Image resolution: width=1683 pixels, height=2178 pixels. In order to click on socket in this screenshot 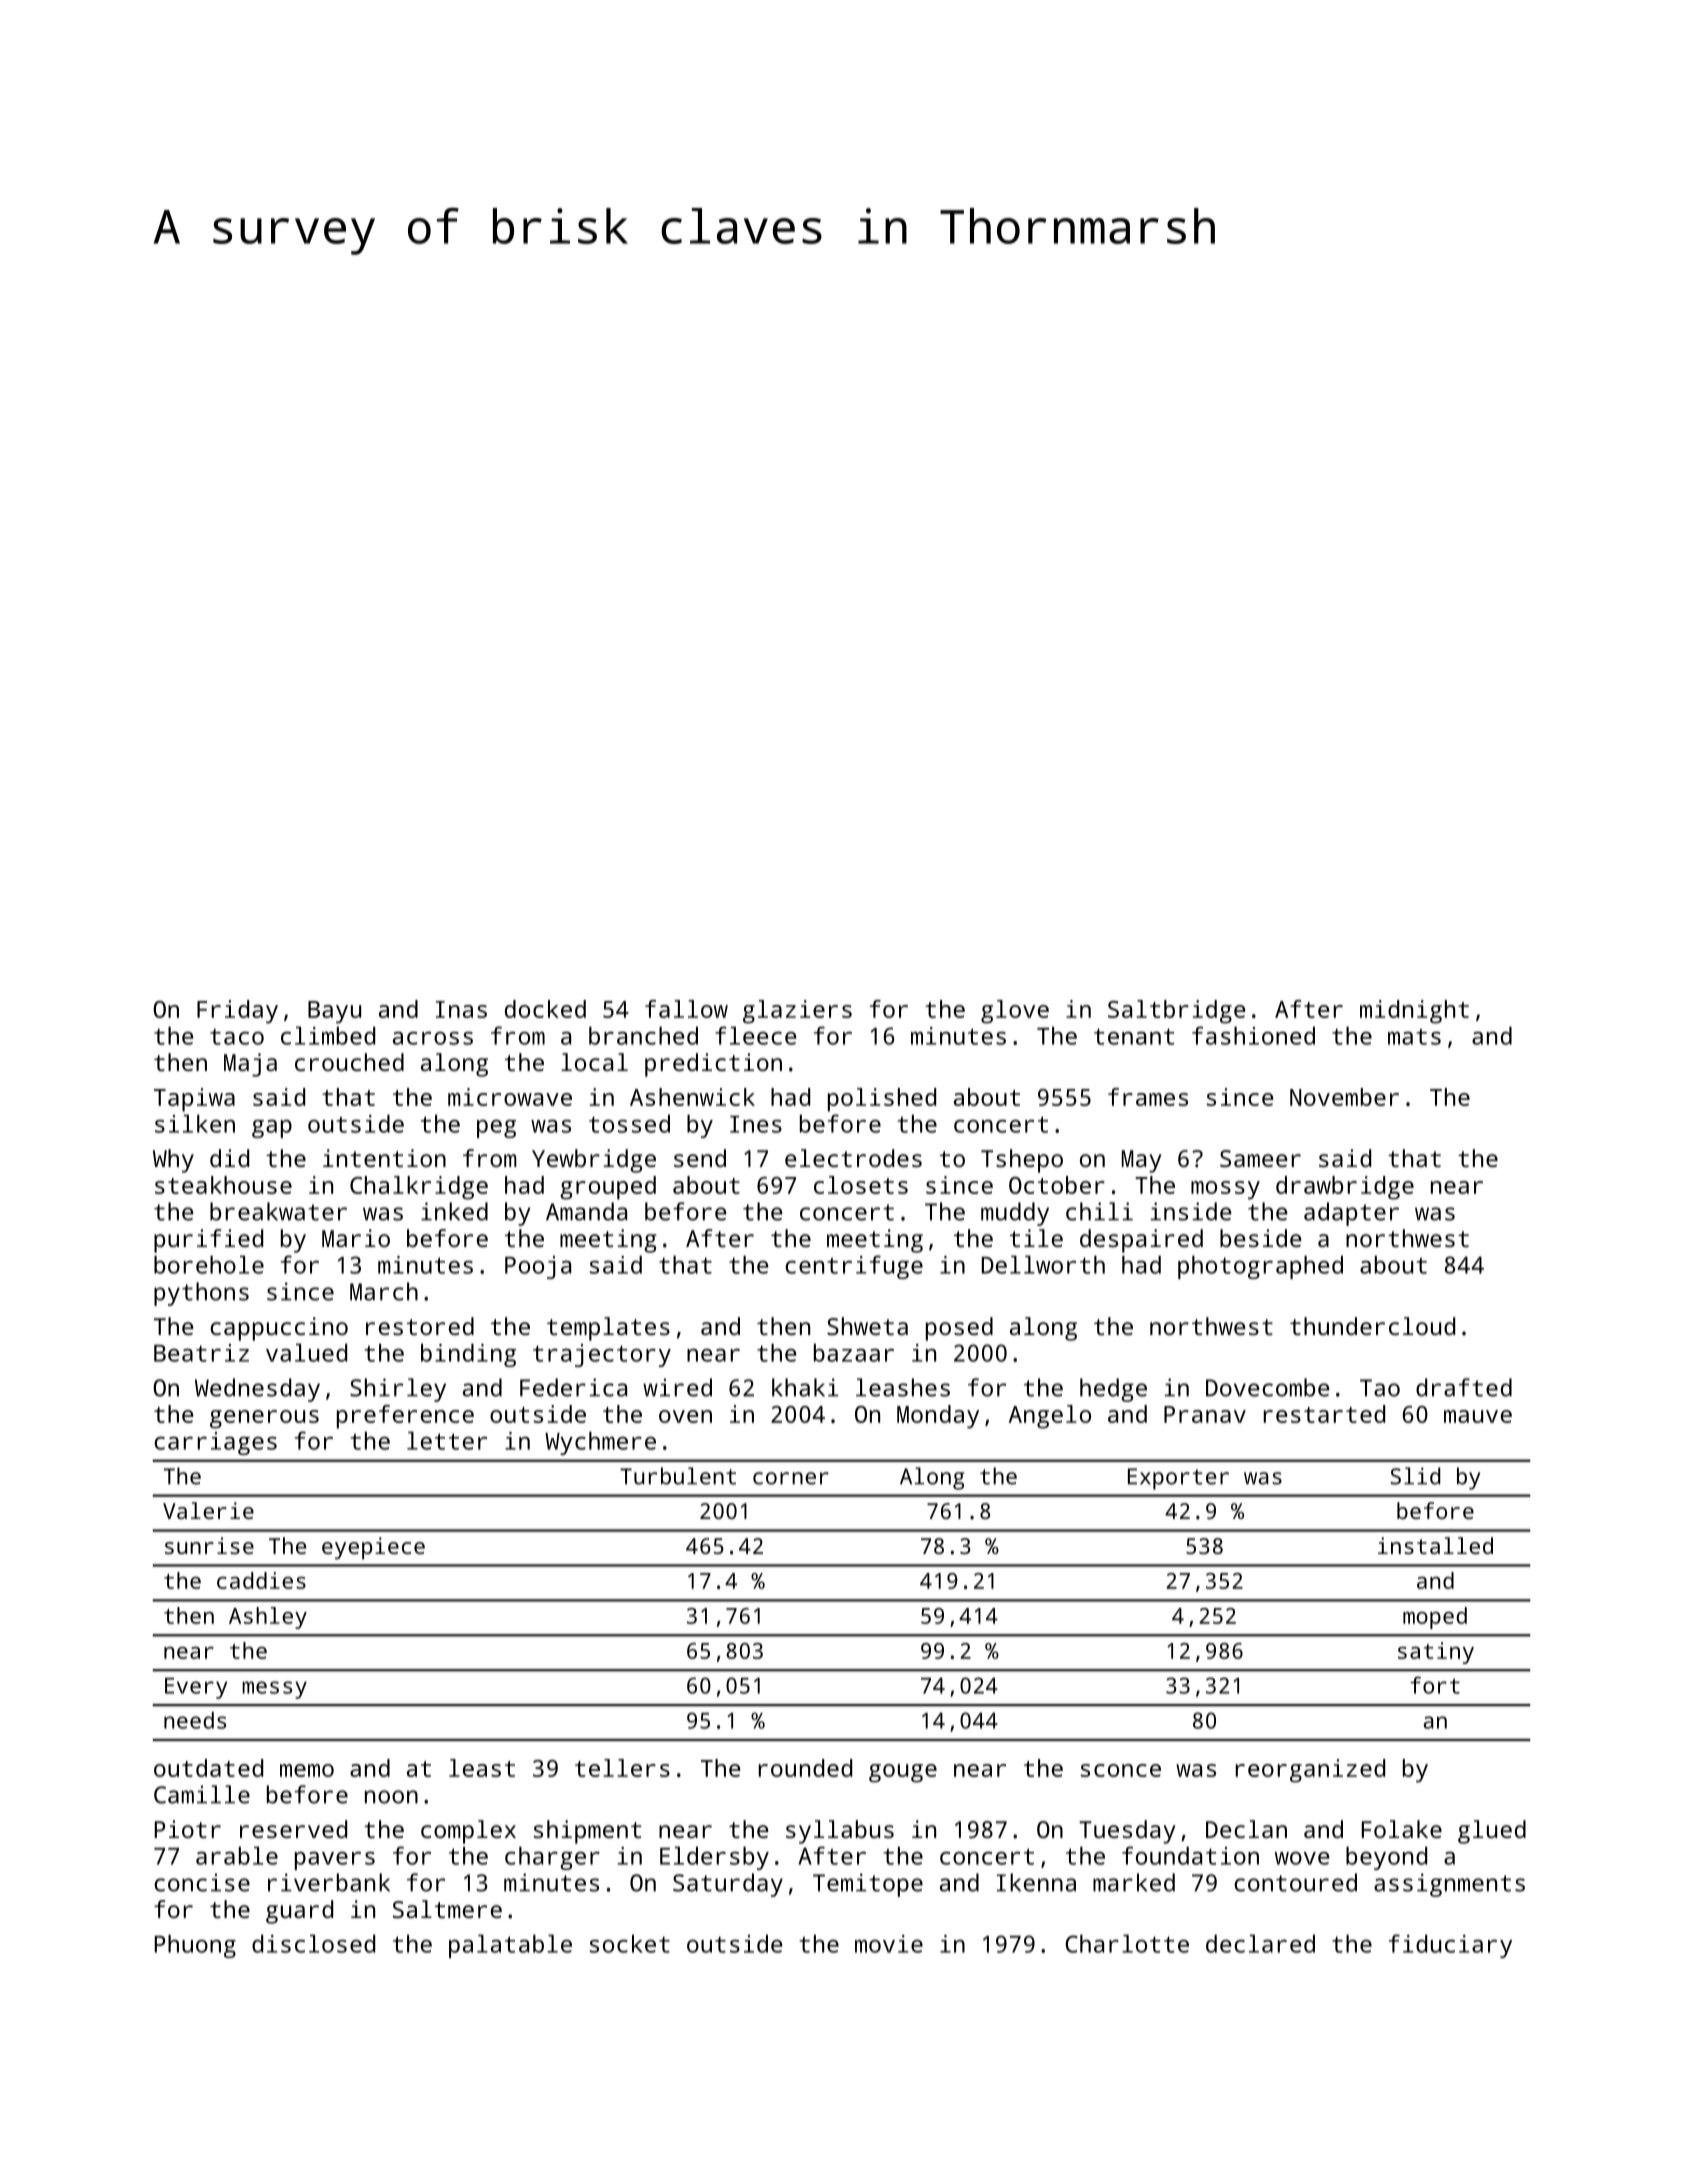, I will do `click(630, 1943)`.
